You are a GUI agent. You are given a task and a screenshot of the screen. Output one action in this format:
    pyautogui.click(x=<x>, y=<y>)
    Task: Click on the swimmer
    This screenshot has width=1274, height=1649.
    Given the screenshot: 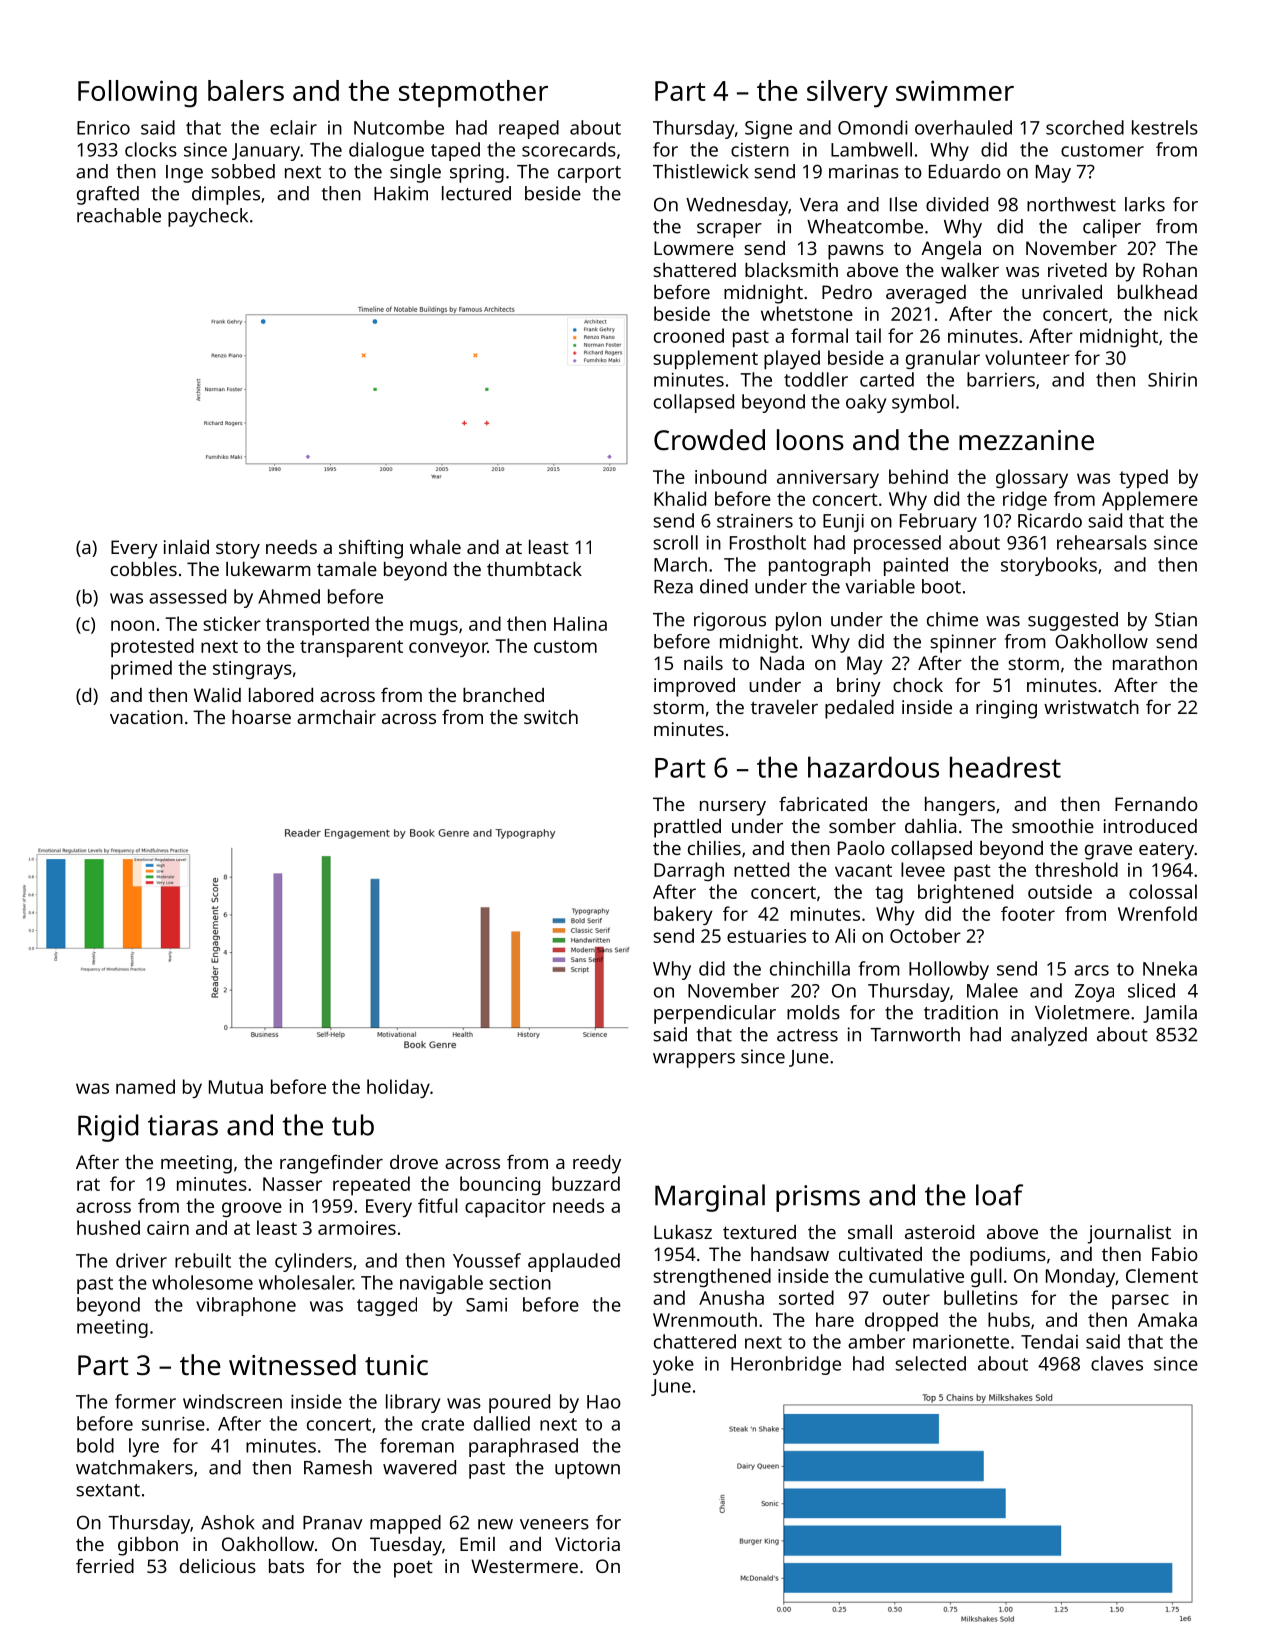 What is the action you would take?
    pyautogui.click(x=955, y=90)
